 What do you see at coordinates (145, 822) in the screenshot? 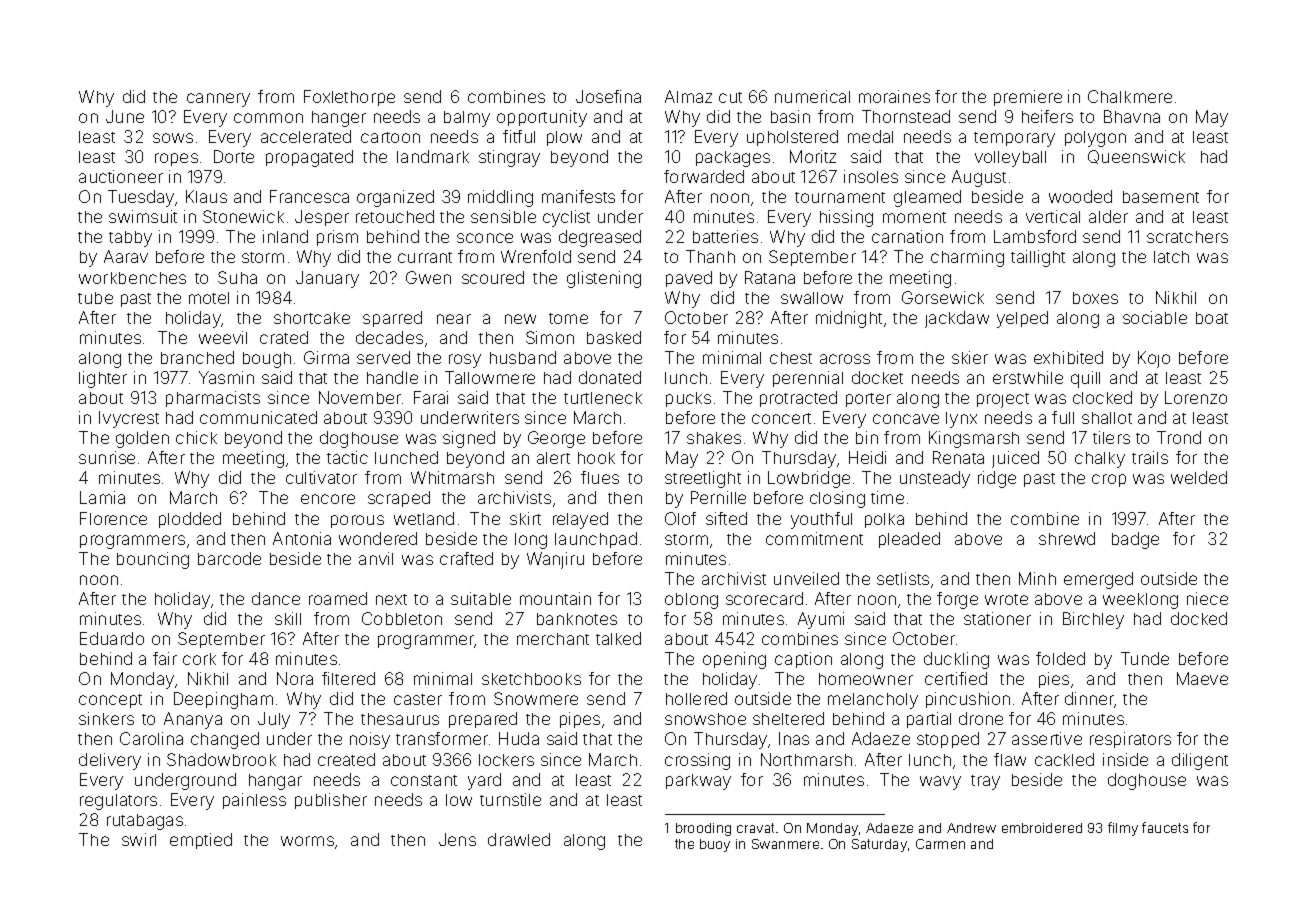
I see `rutabagas` at bounding box center [145, 822].
